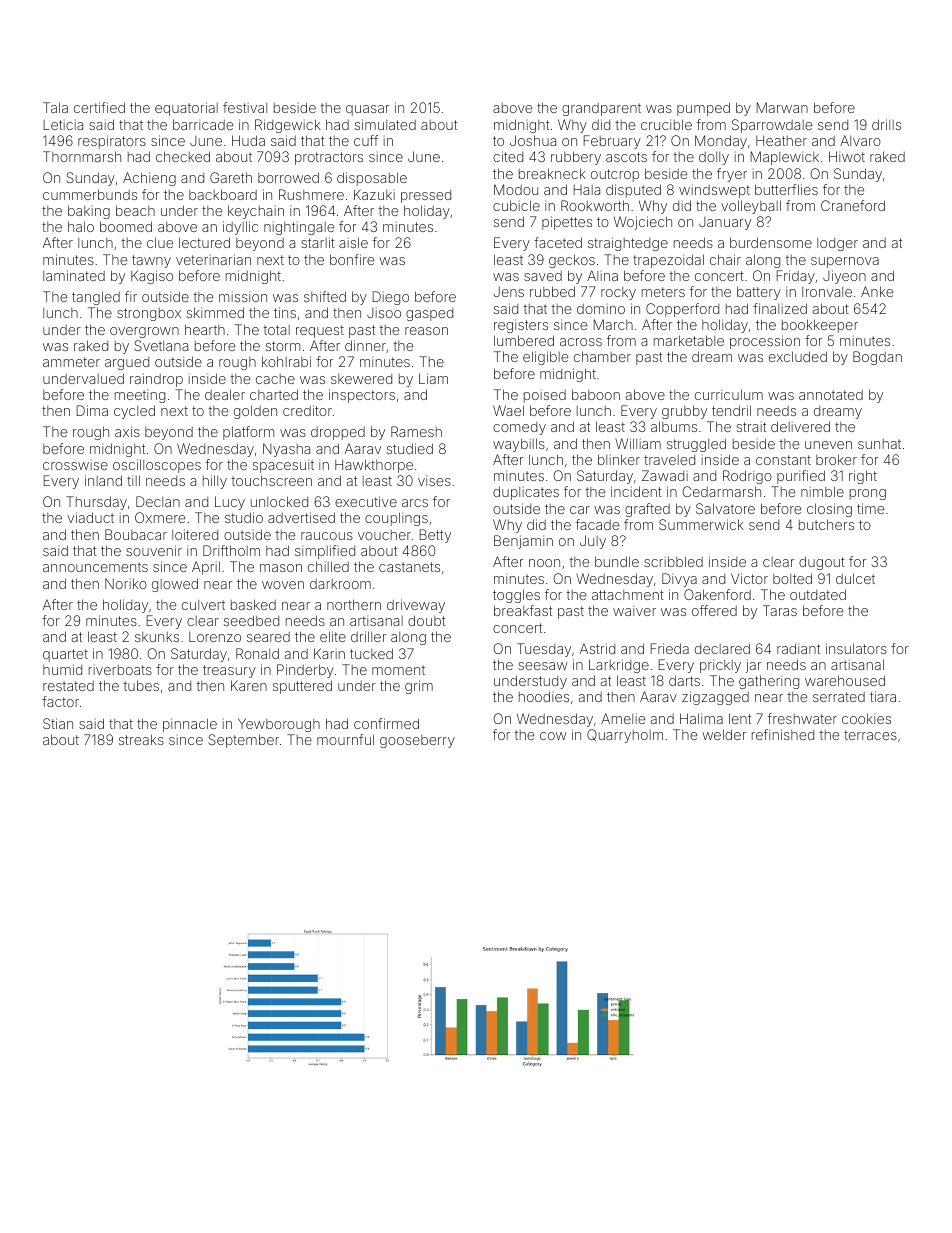  Describe the element at coordinates (283, 585) in the page. I see `woven` at that location.
